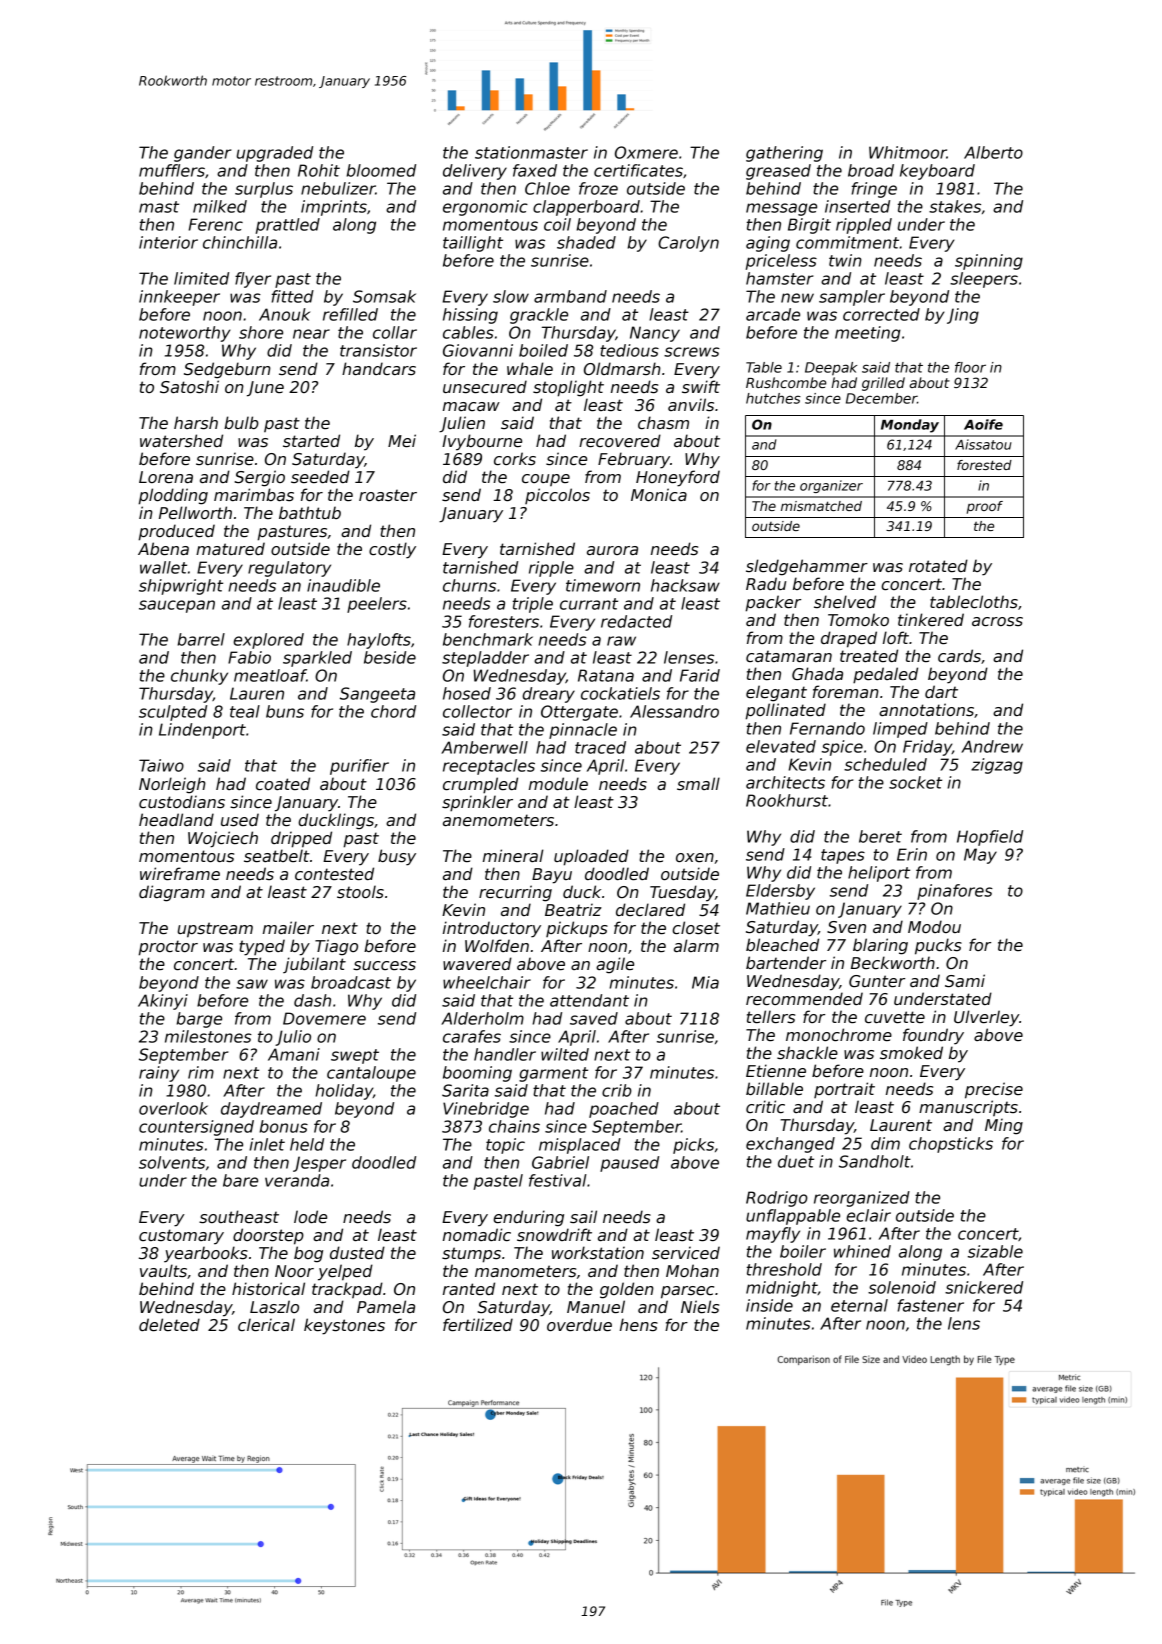  What do you see at coordinates (959, 656) in the page?
I see `cards` at bounding box center [959, 656].
